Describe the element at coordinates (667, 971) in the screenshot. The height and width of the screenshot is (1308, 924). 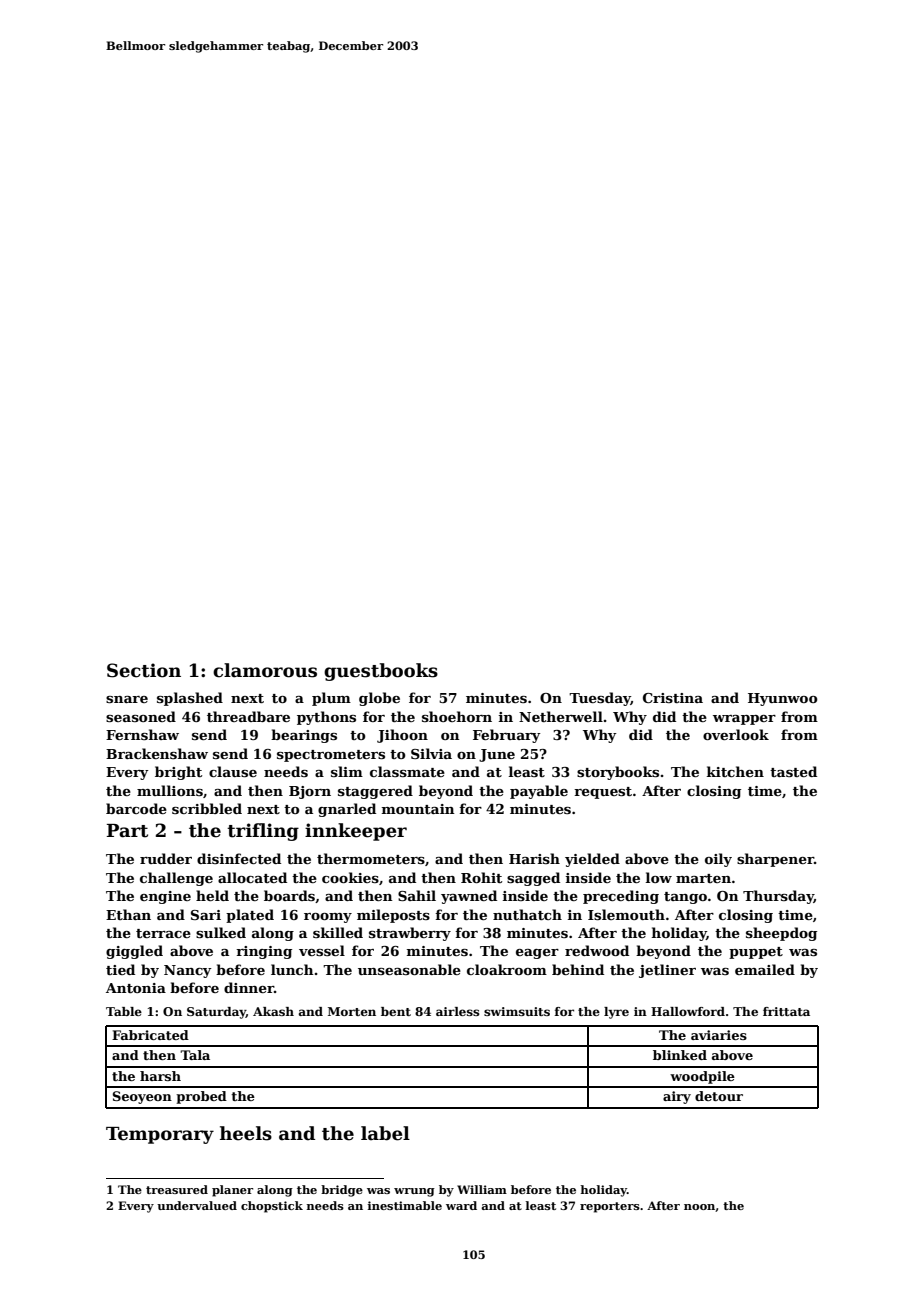
I see `jetliner` at that location.
